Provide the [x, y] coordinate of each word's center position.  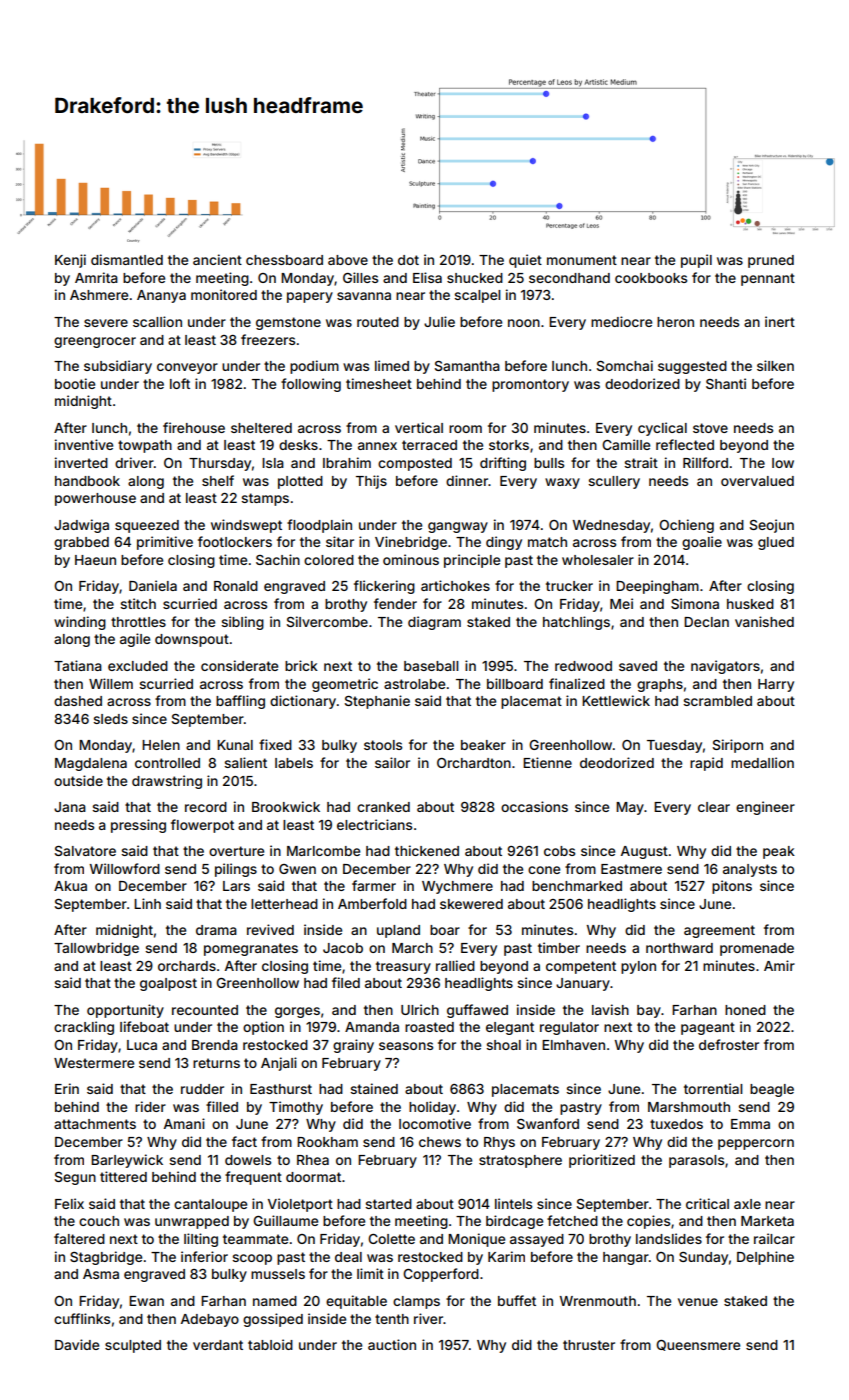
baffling [240, 702]
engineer [765, 808]
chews [440, 1142]
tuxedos [676, 1124]
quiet [525, 261]
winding [80, 623]
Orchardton [474, 763]
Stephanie [377, 702]
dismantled [127, 259]
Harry [776, 685]
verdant [218, 1345]
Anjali [279, 1064]
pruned [771, 261]
